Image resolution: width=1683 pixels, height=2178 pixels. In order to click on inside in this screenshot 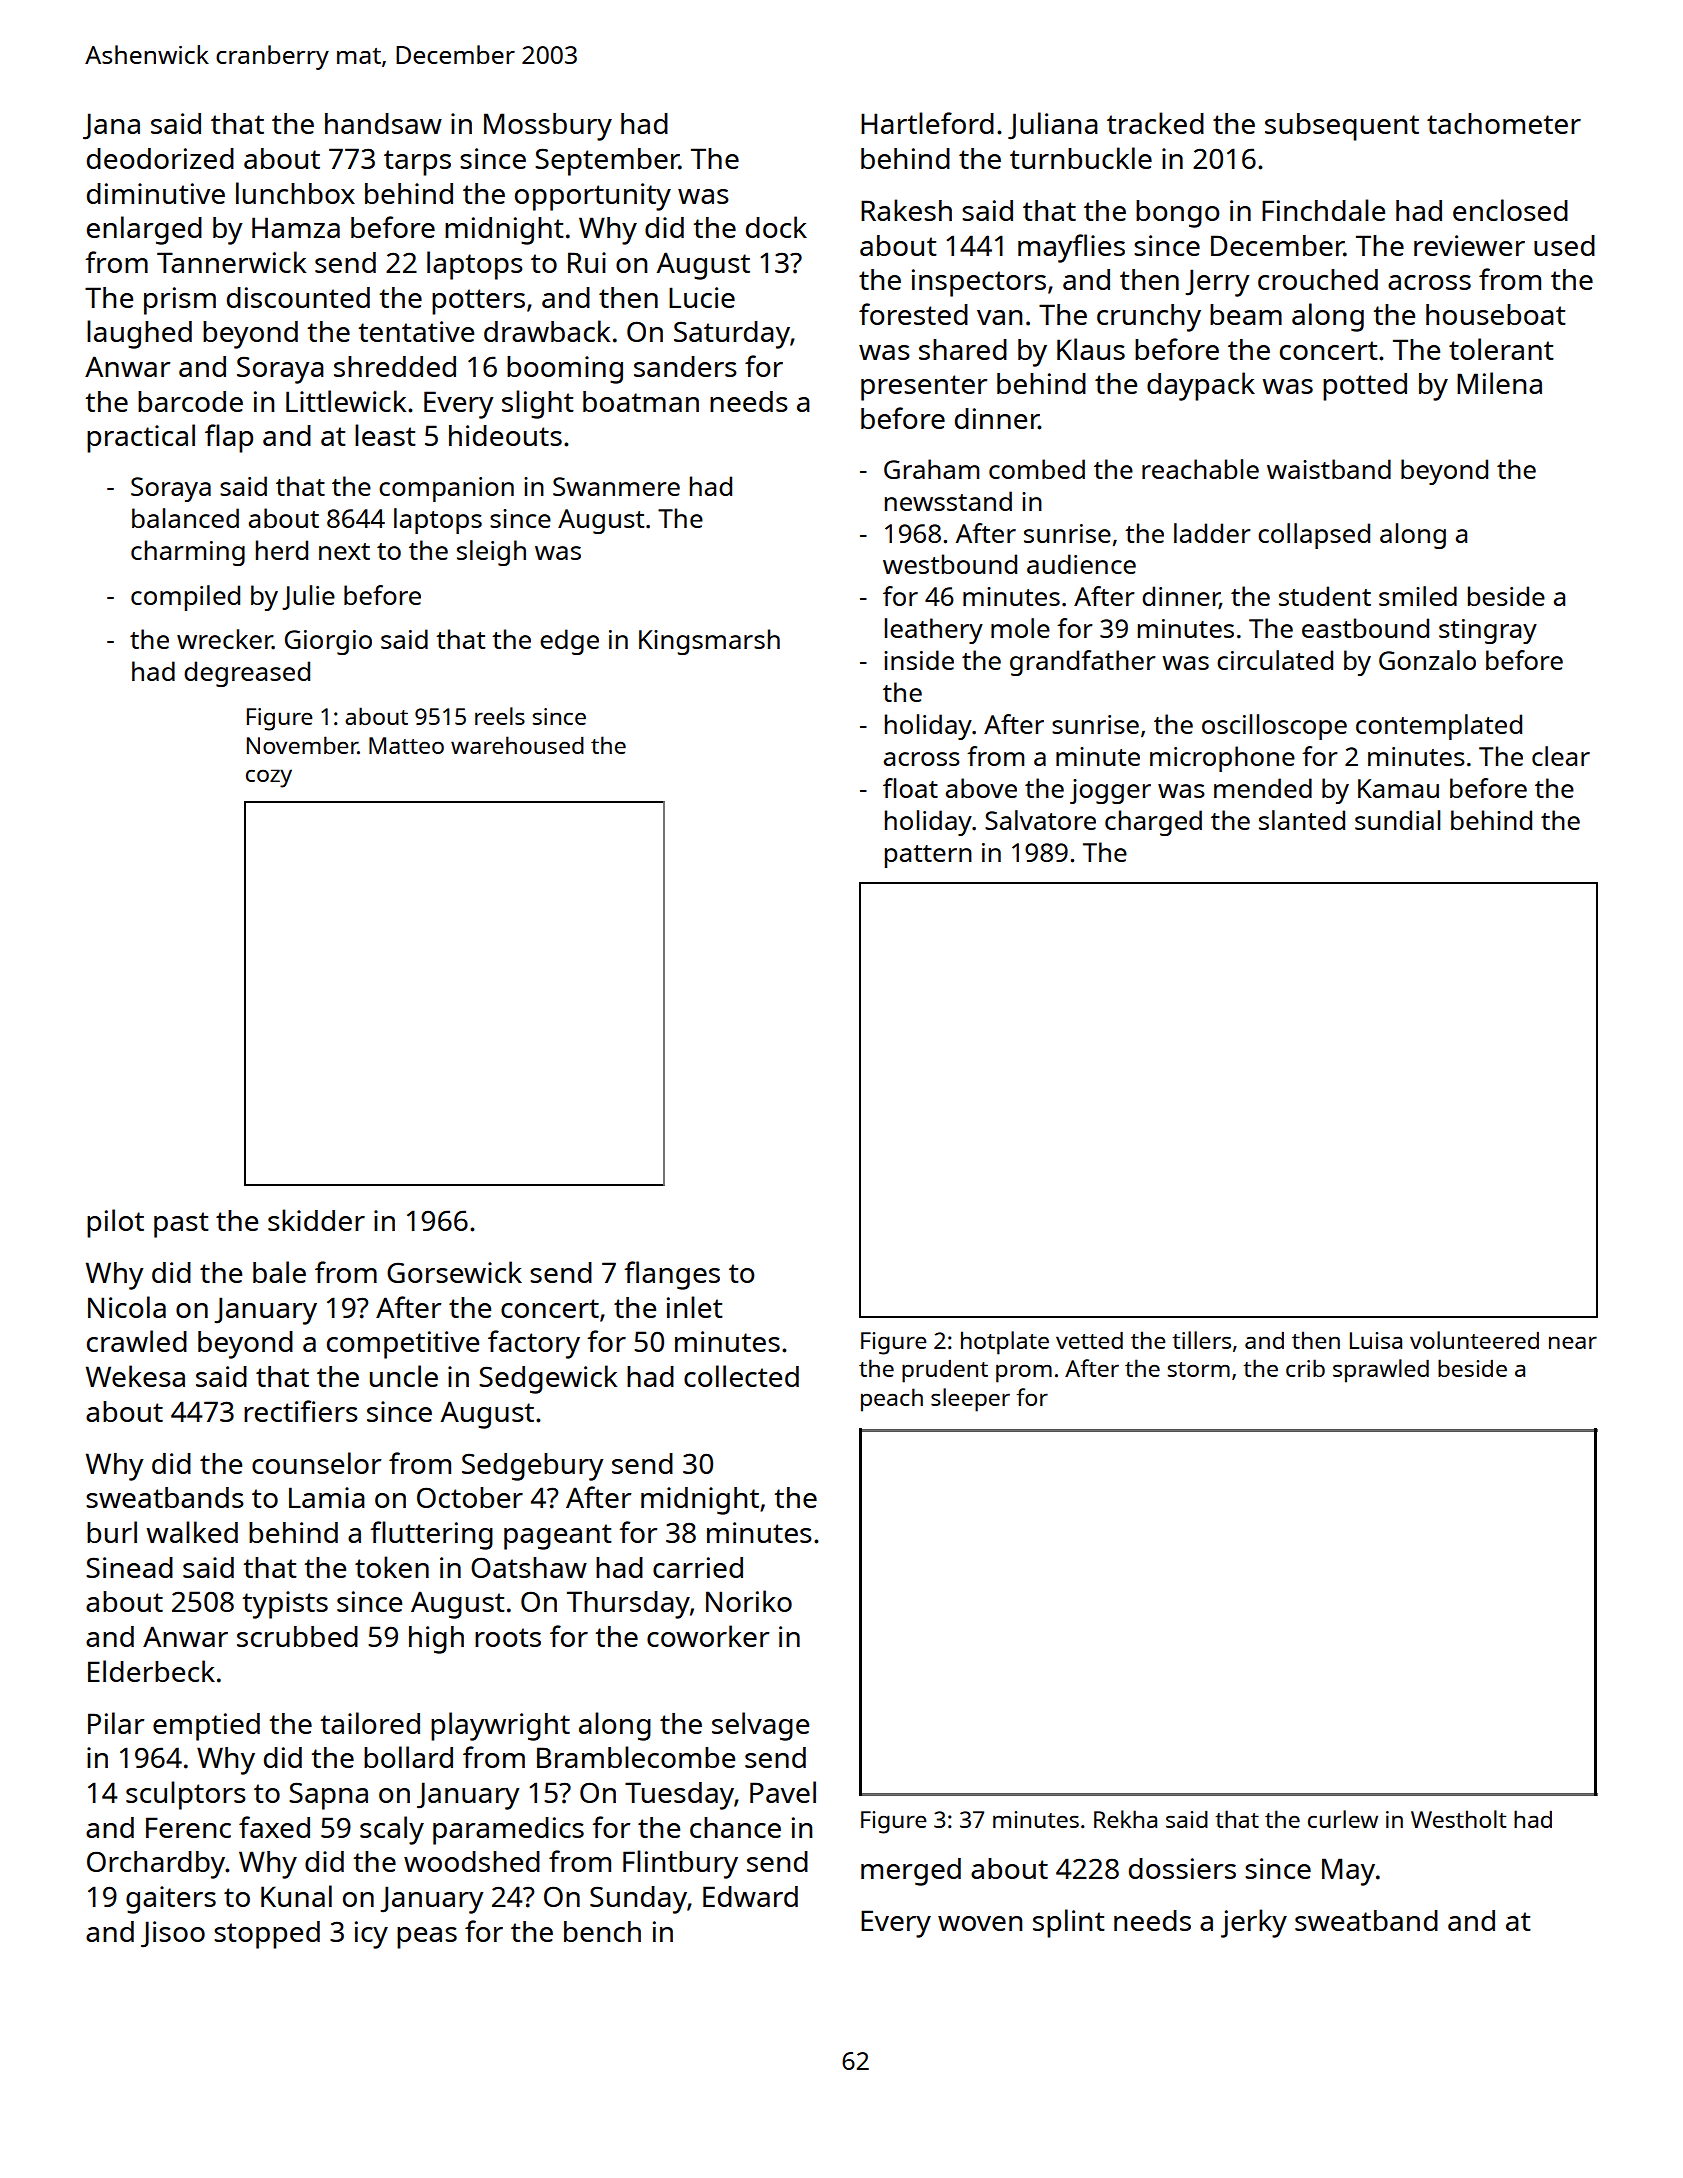, I will do `click(919, 660)`.
